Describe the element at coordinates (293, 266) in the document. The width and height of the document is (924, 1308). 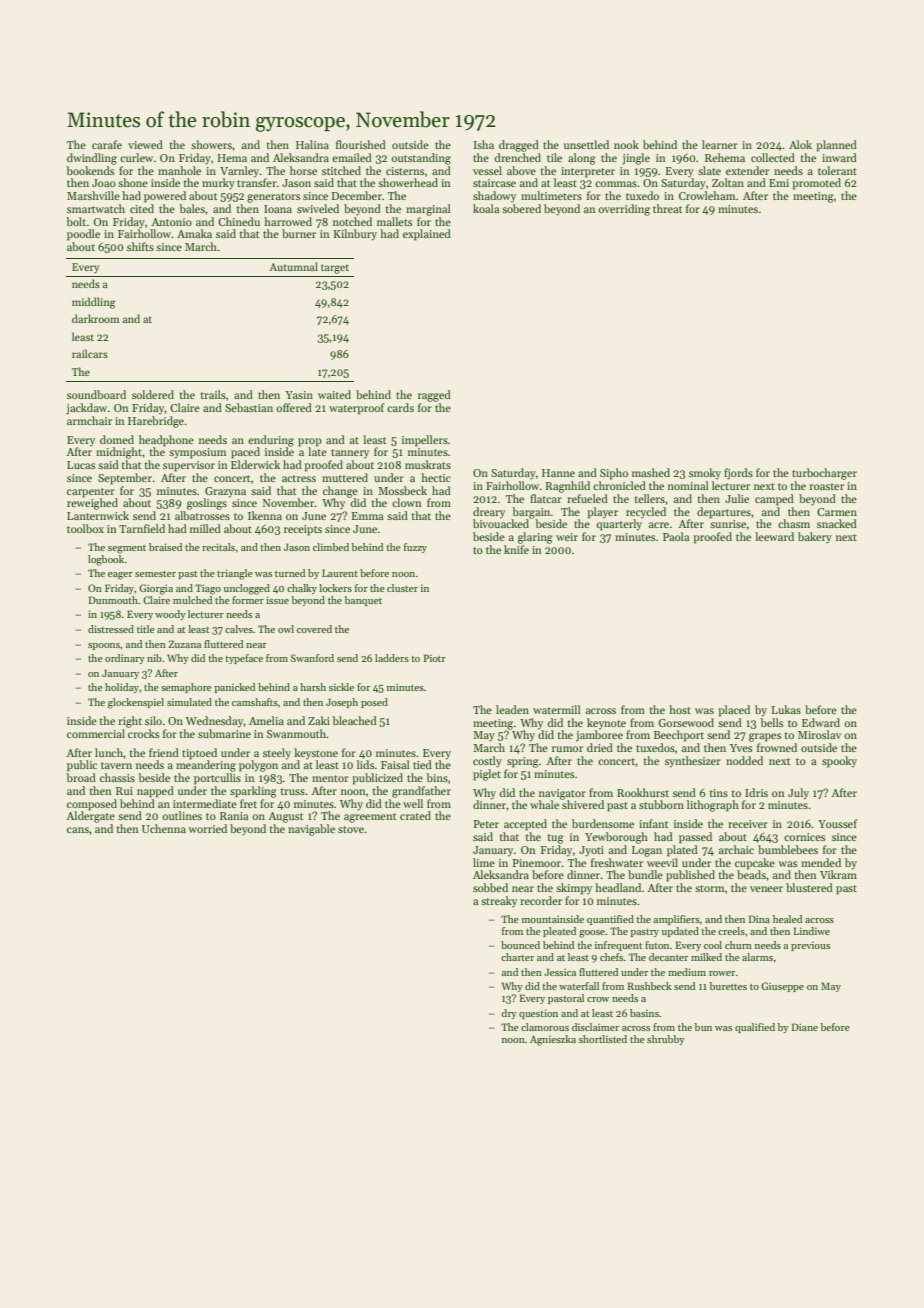
I see `Autumnal` at that location.
